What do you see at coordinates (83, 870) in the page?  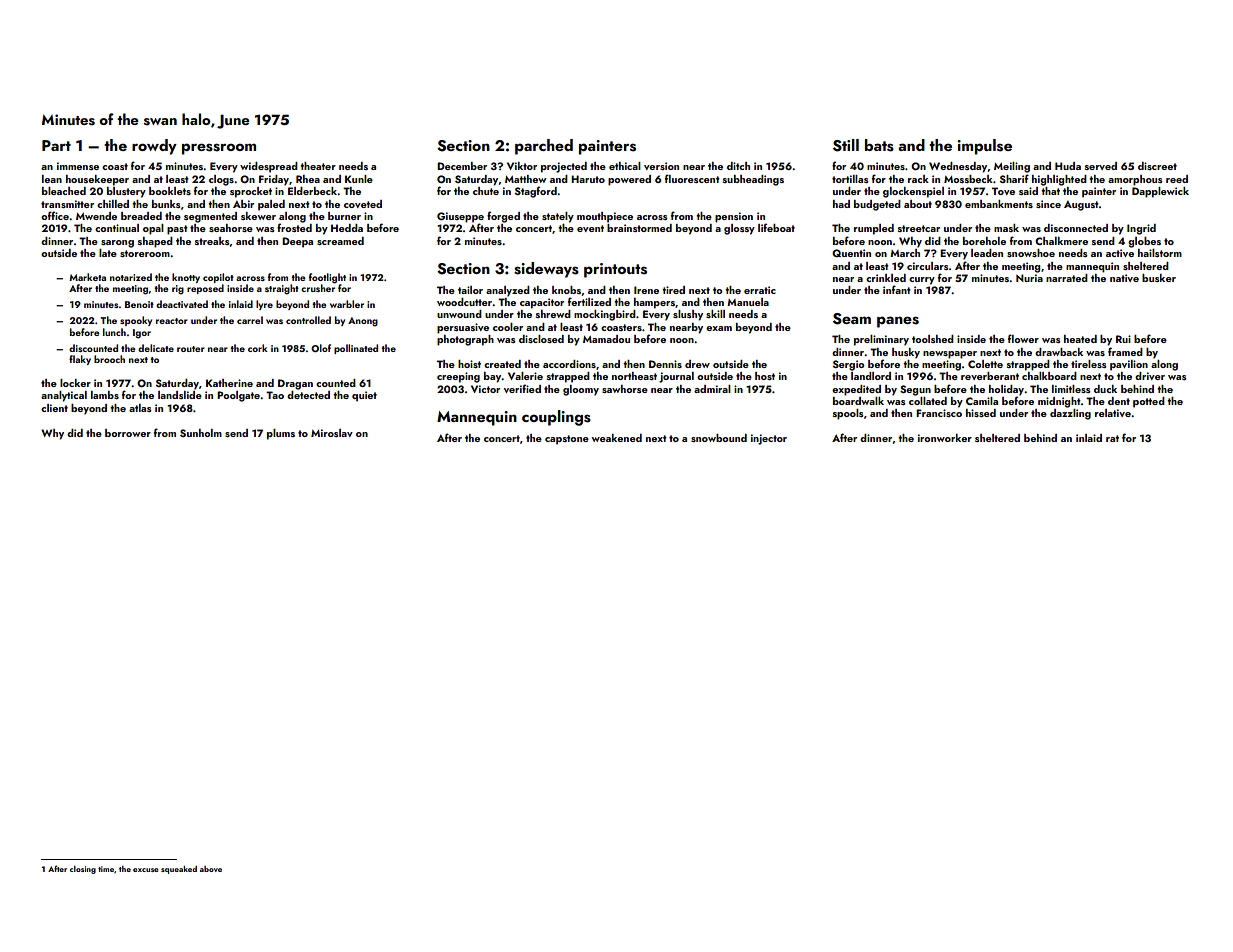 I see `closing` at bounding box center [83, 870].
